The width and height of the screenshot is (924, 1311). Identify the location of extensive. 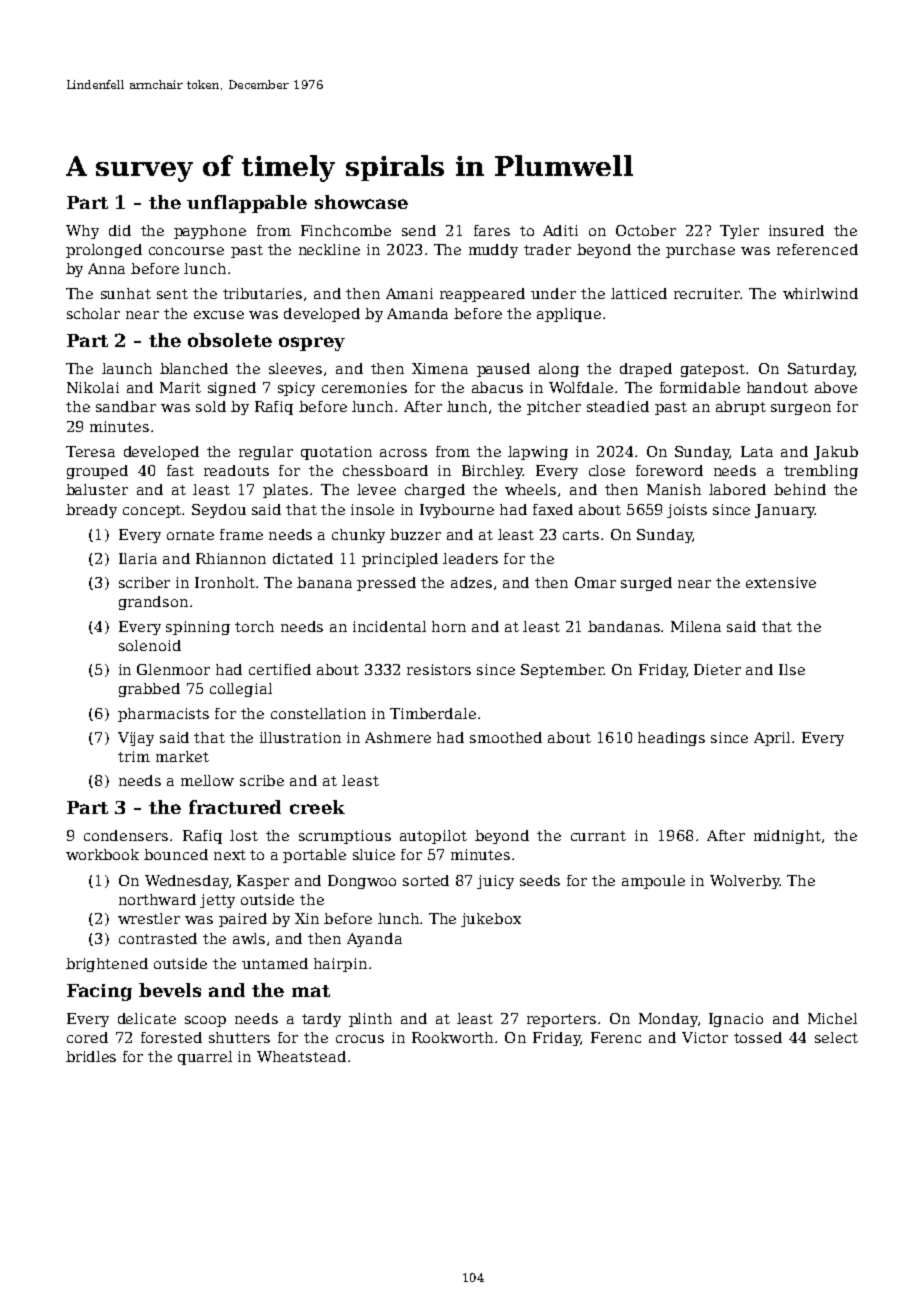
(781, 582).
